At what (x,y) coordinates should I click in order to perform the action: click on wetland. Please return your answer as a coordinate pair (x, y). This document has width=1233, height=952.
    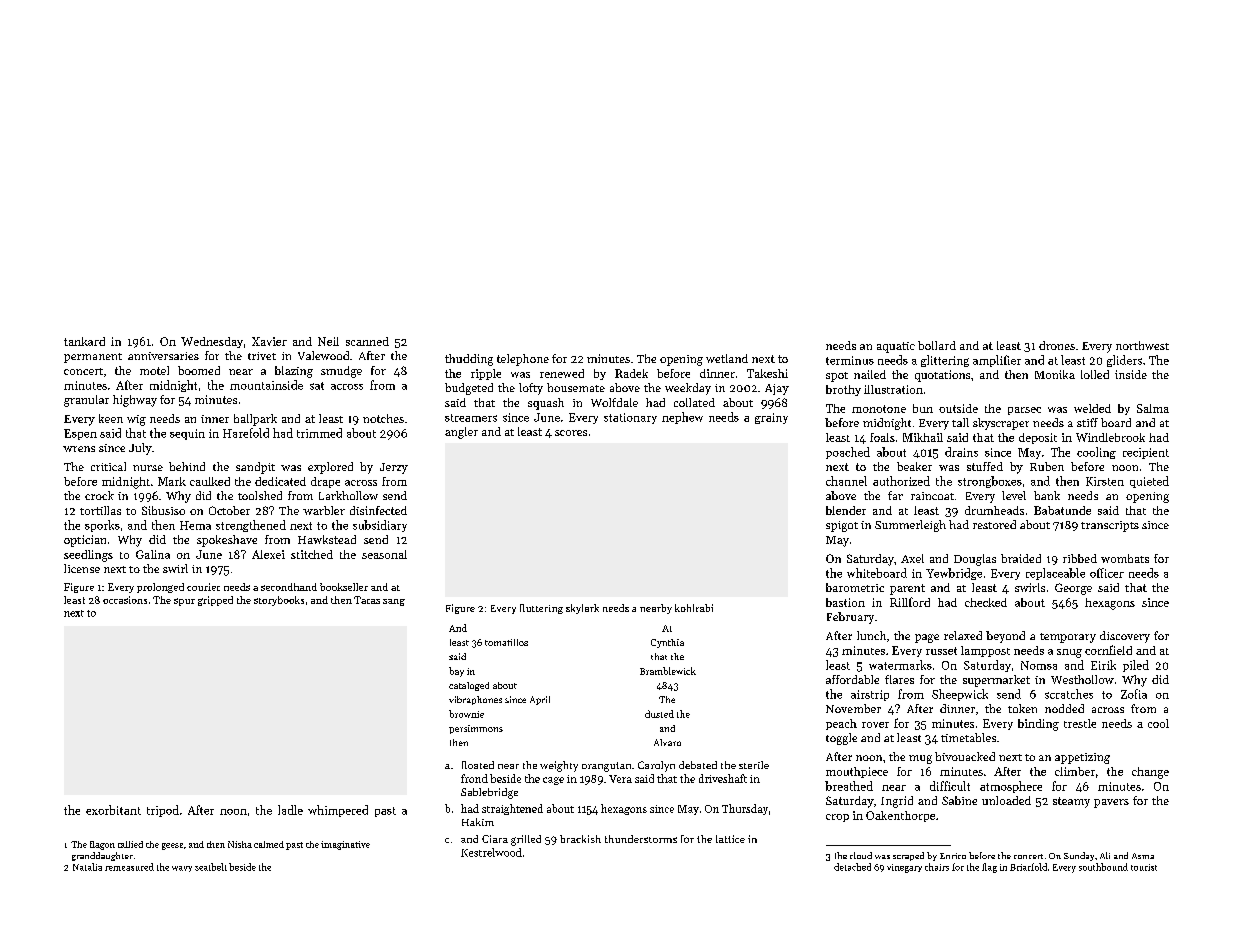
    Looking at the image, I should click on (727, 358).
